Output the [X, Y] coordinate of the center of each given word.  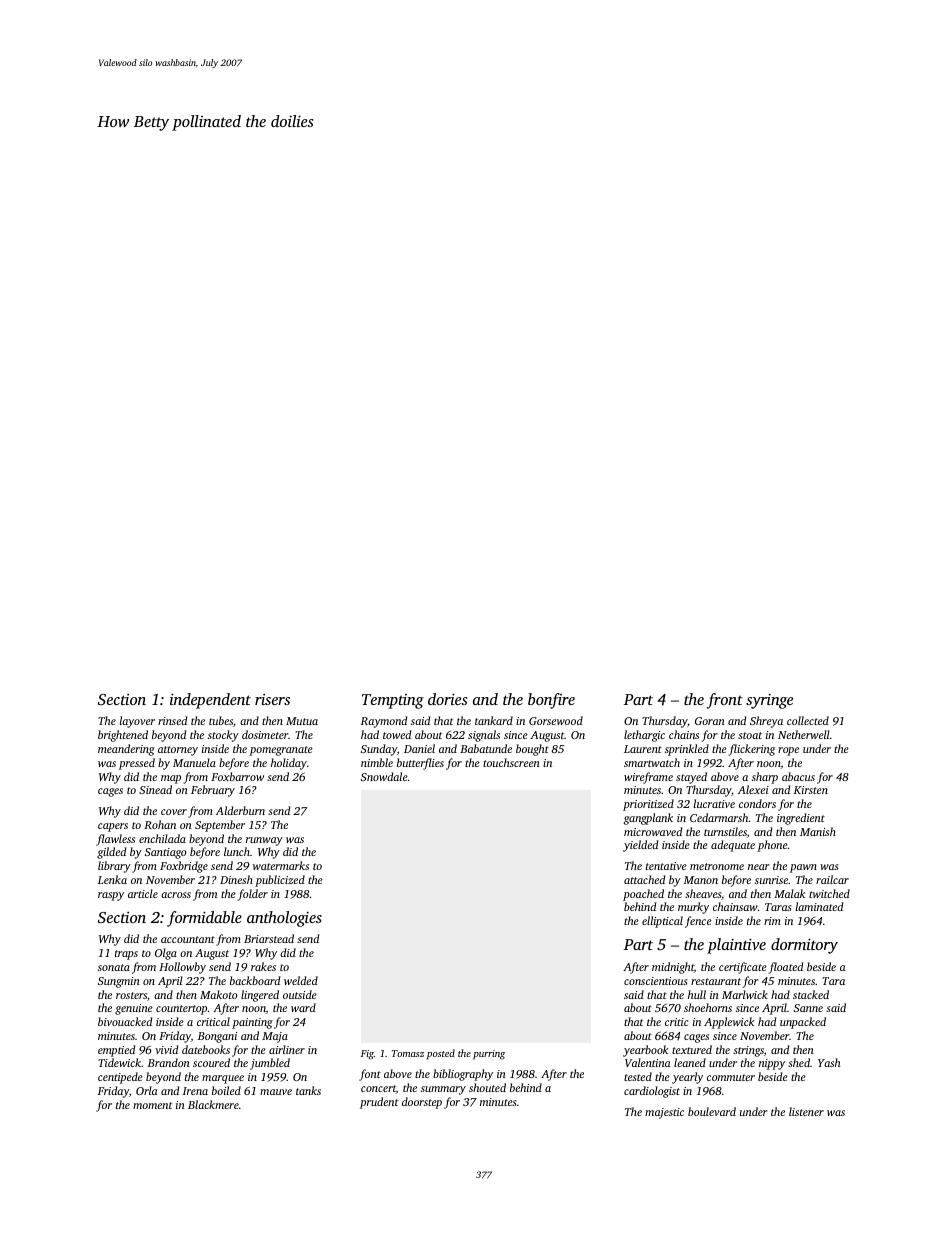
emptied [116, 1051]
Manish [818, 831]
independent [210, 701]
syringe [769, 701]
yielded [640, 846]
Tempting [393, 701]
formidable [204, 919]
